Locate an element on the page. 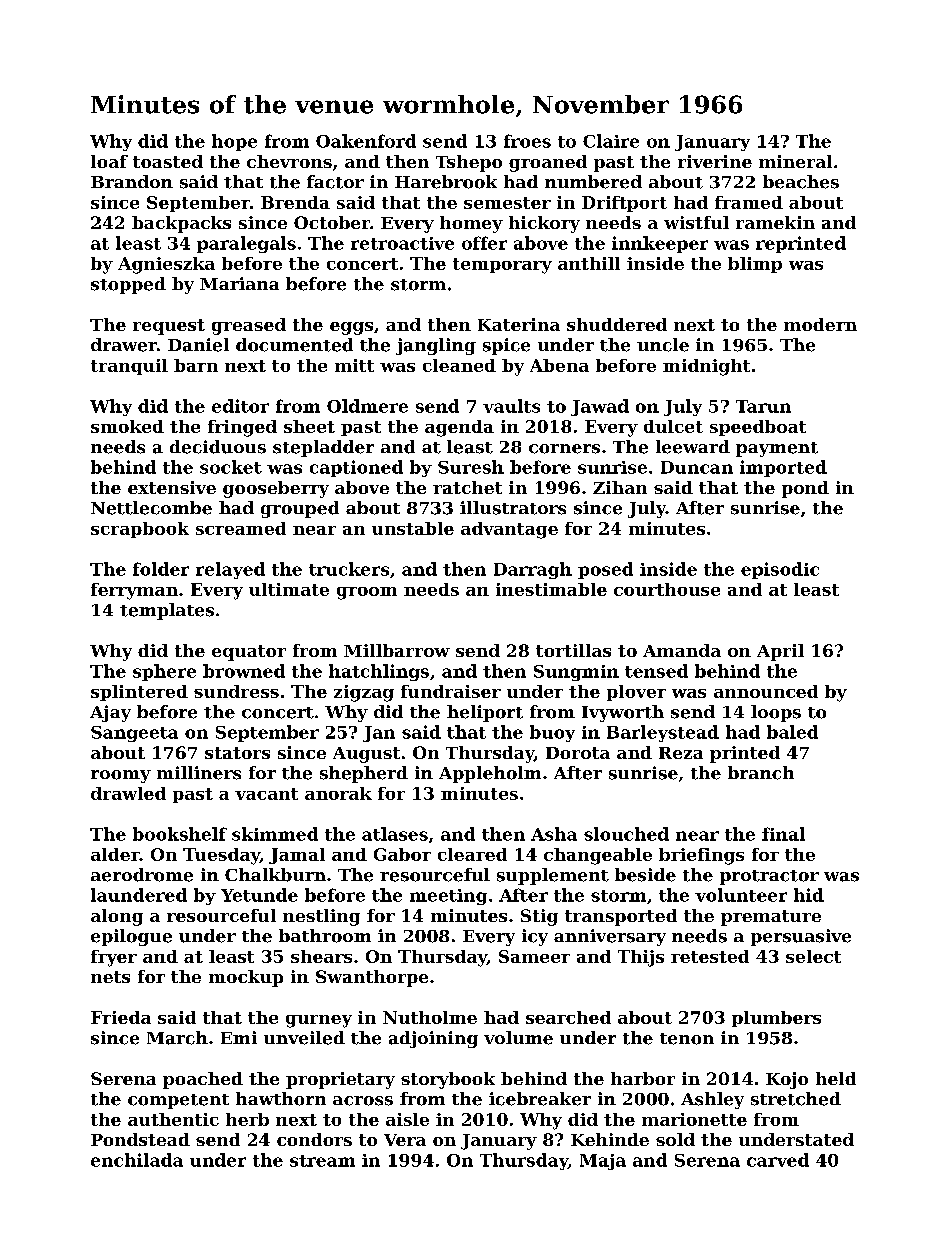 This image has height=1233, width=952. held is located at coordinates (836, 1078).
